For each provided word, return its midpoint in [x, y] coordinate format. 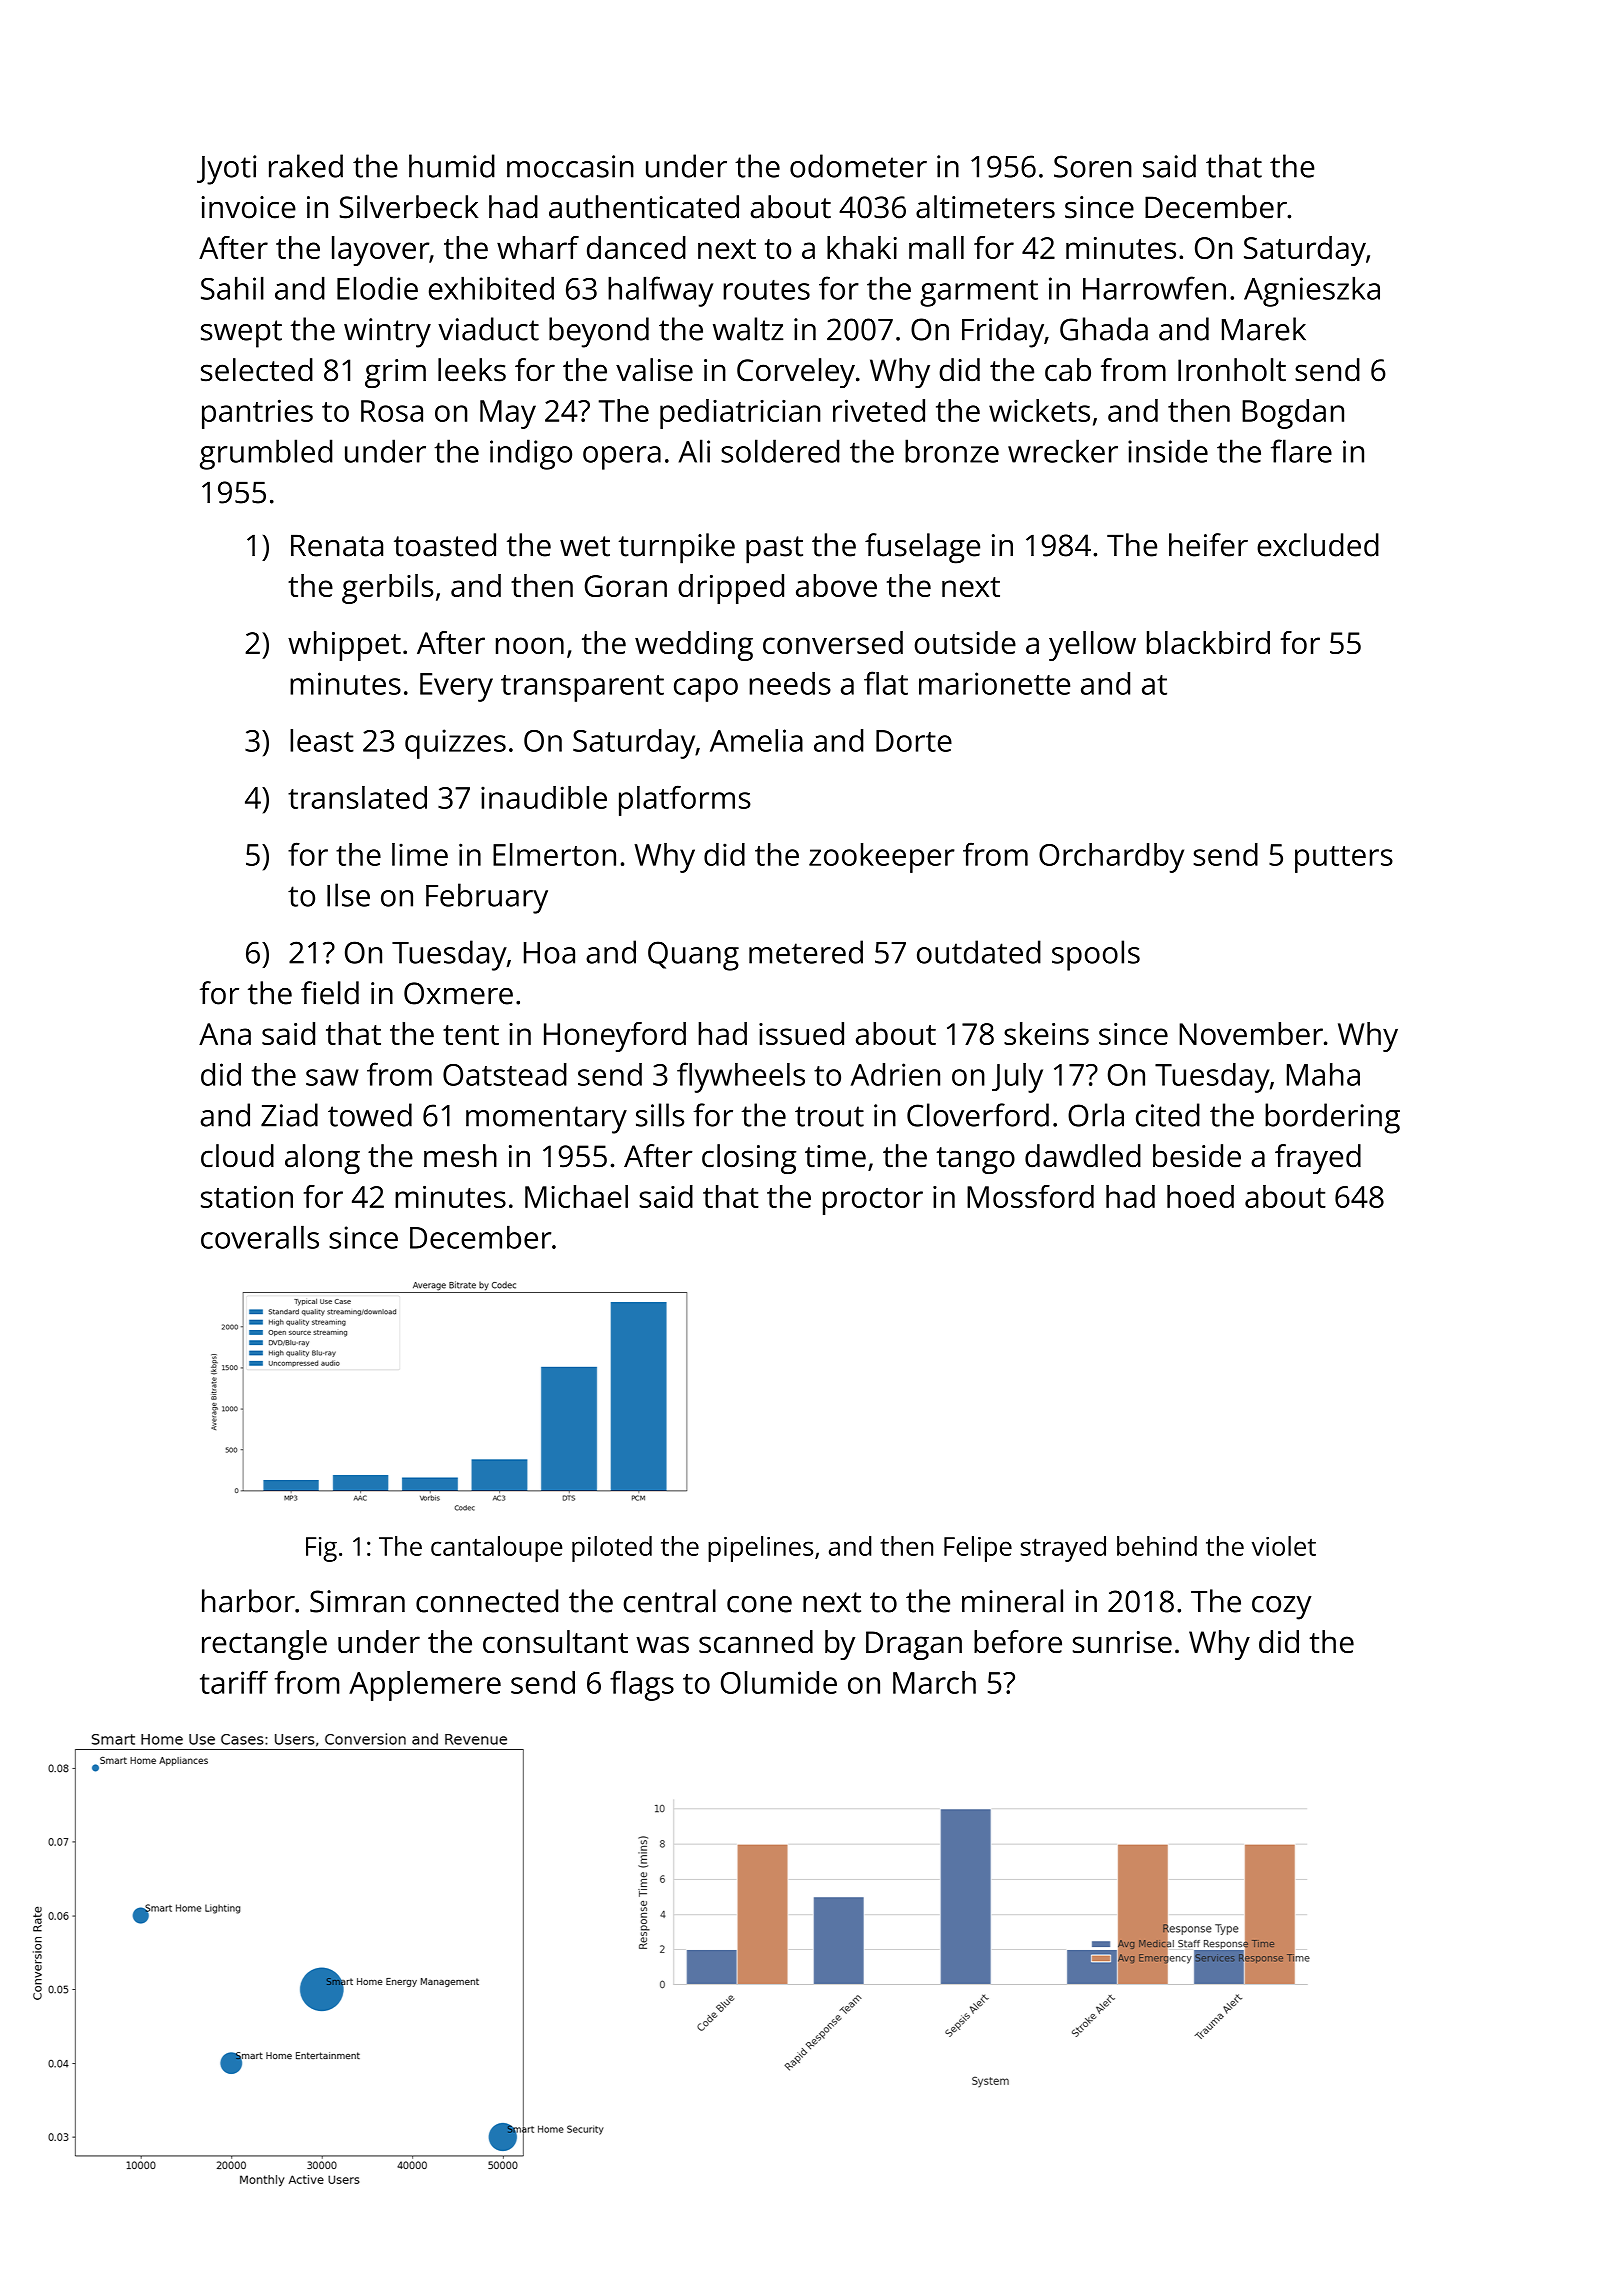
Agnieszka [1312, 291]
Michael [576, 1196]
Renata [337, 545]
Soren [1093, 166]
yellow [1092, 646]
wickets [1039, 410]
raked [306, 166]
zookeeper [882, 858]
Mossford [1030, 1196]
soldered [780, 451]
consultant [555, 1641]
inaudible [544, 797]
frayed [1318, 1159]
